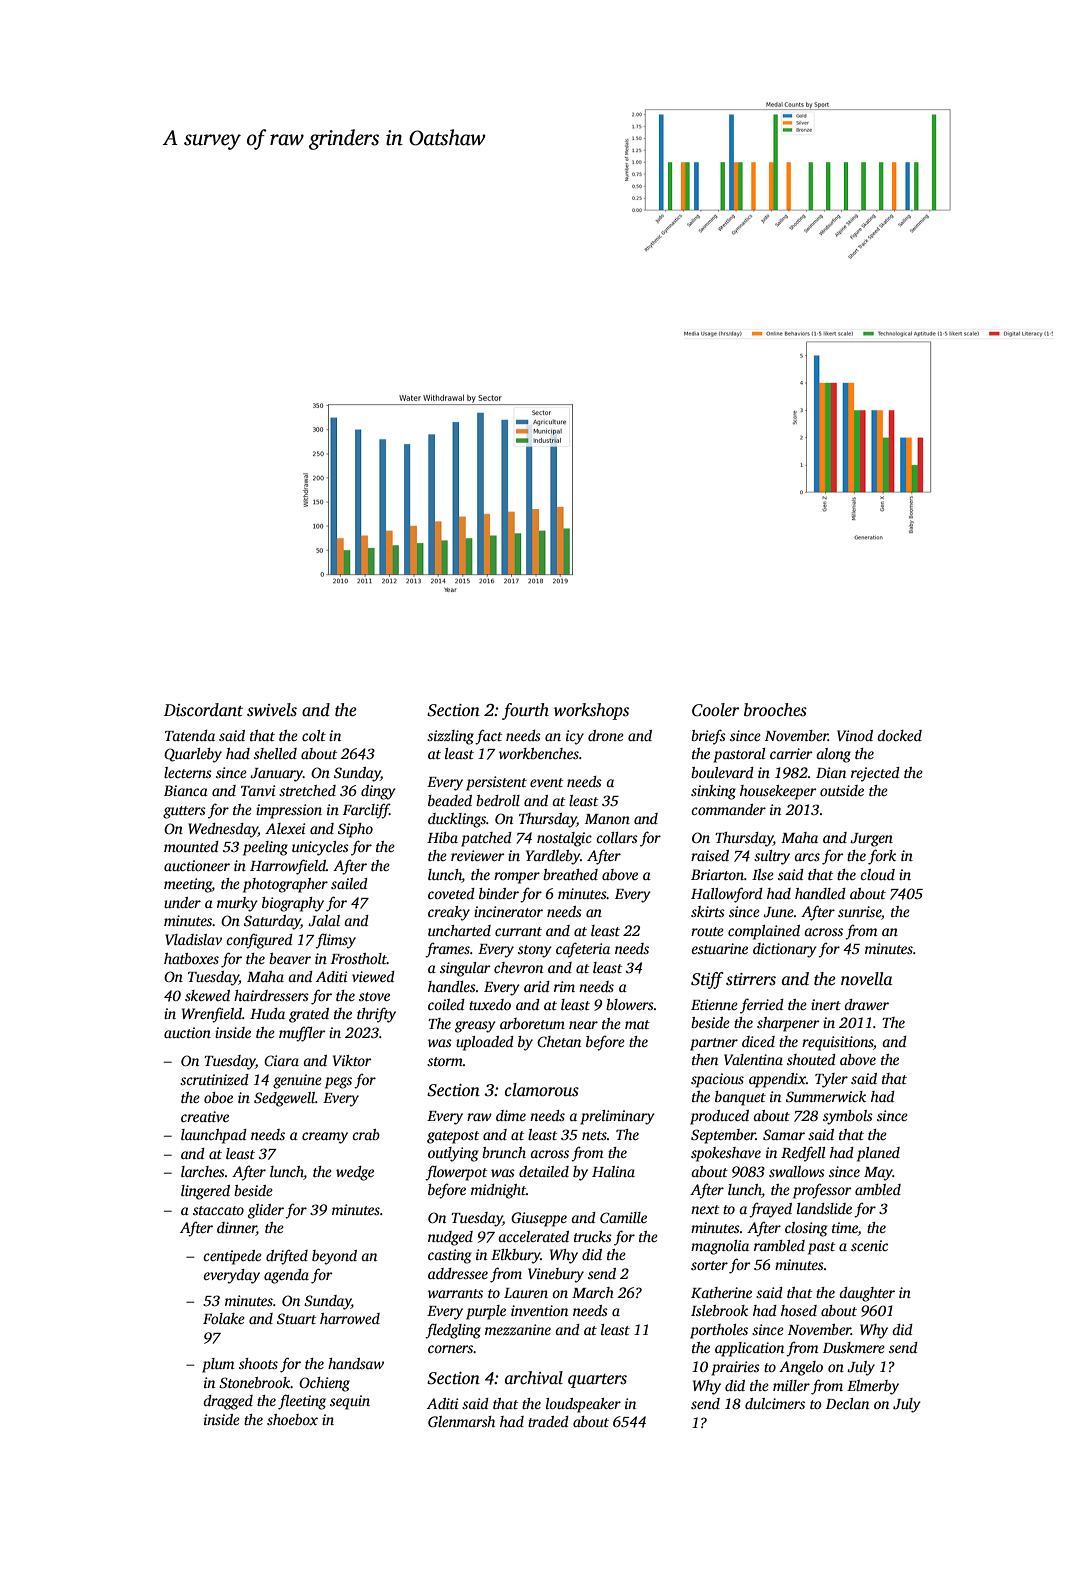  I want to click on Summerwick, so click(826, 1096).
